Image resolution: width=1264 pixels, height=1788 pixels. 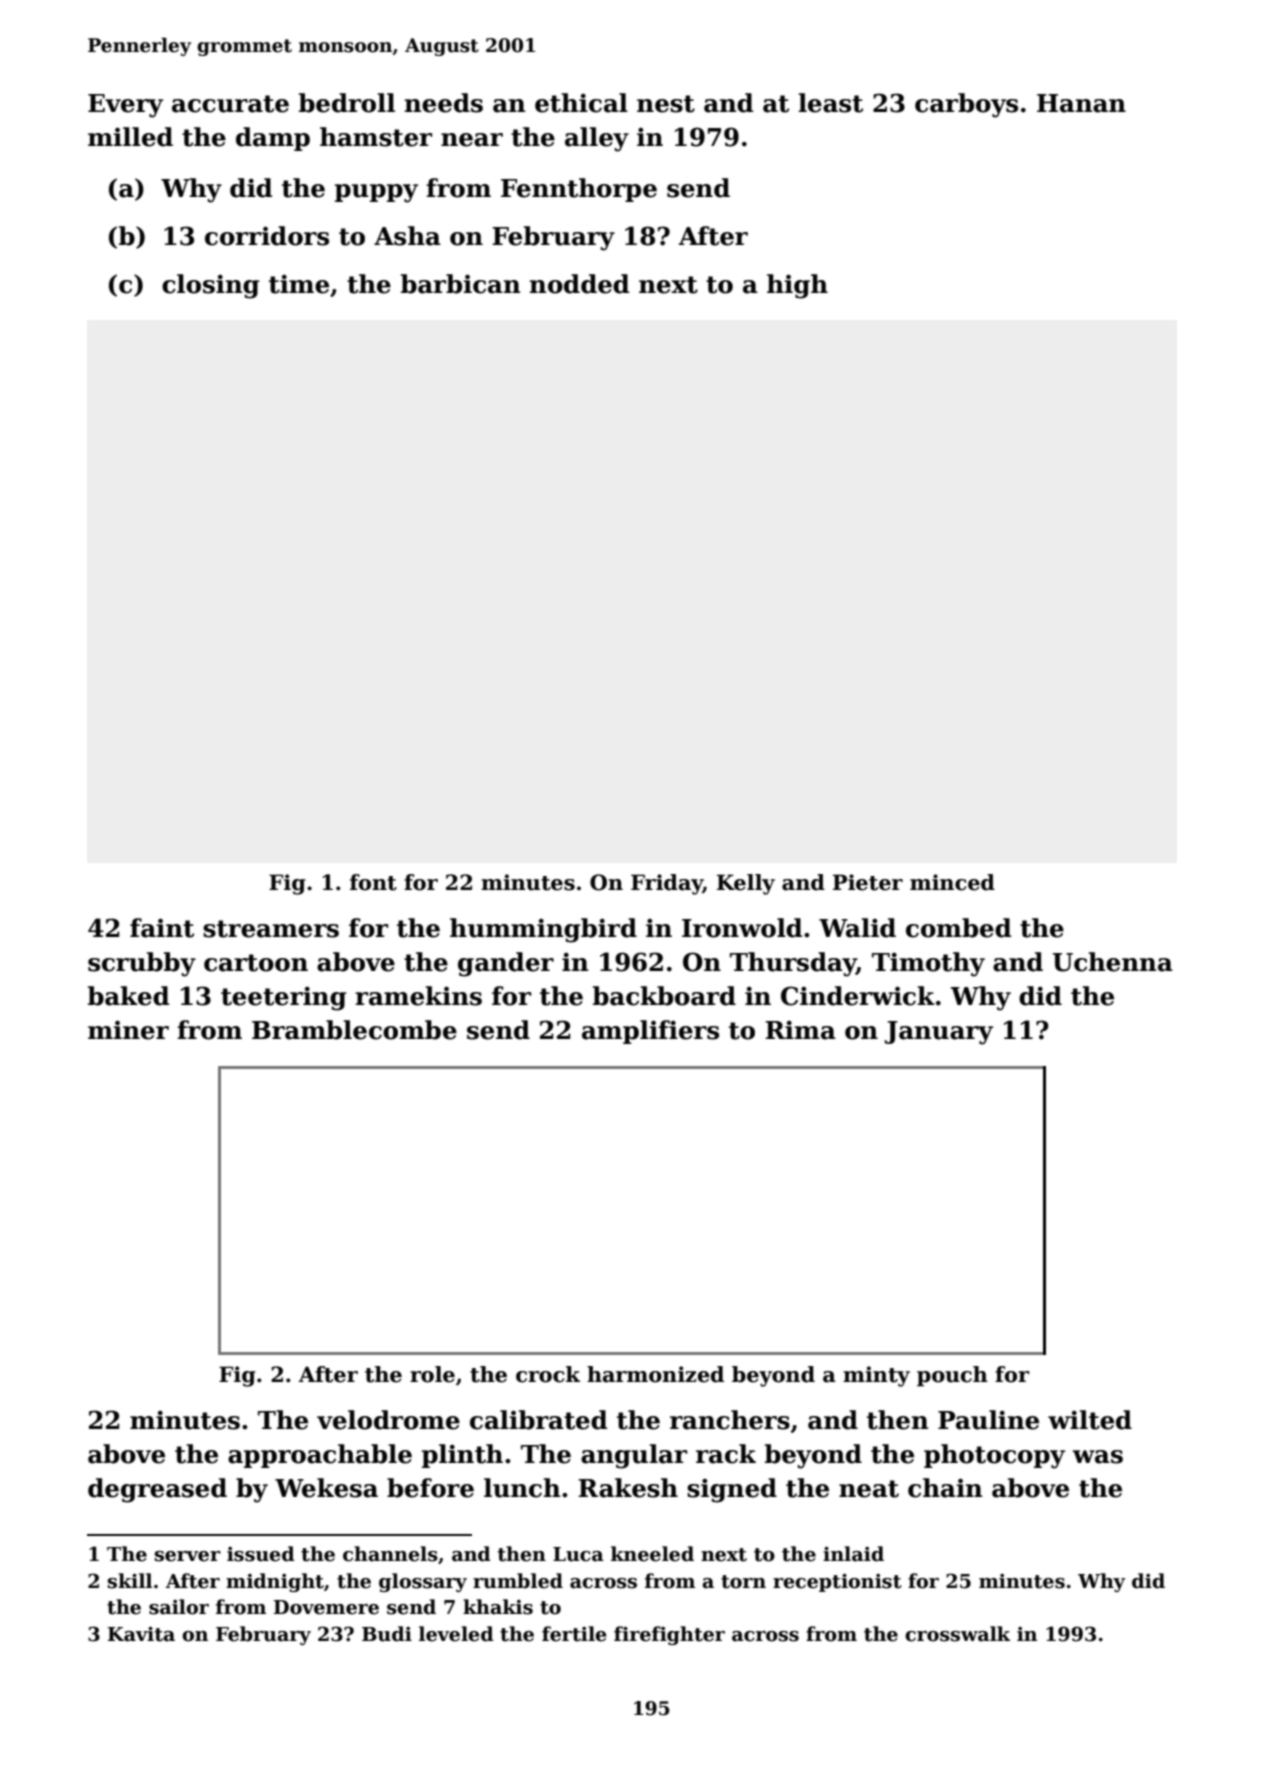 What do you see at coordinates (320, 1456) in the document?
I see `approachable` at bounding box center [320, 1456].
